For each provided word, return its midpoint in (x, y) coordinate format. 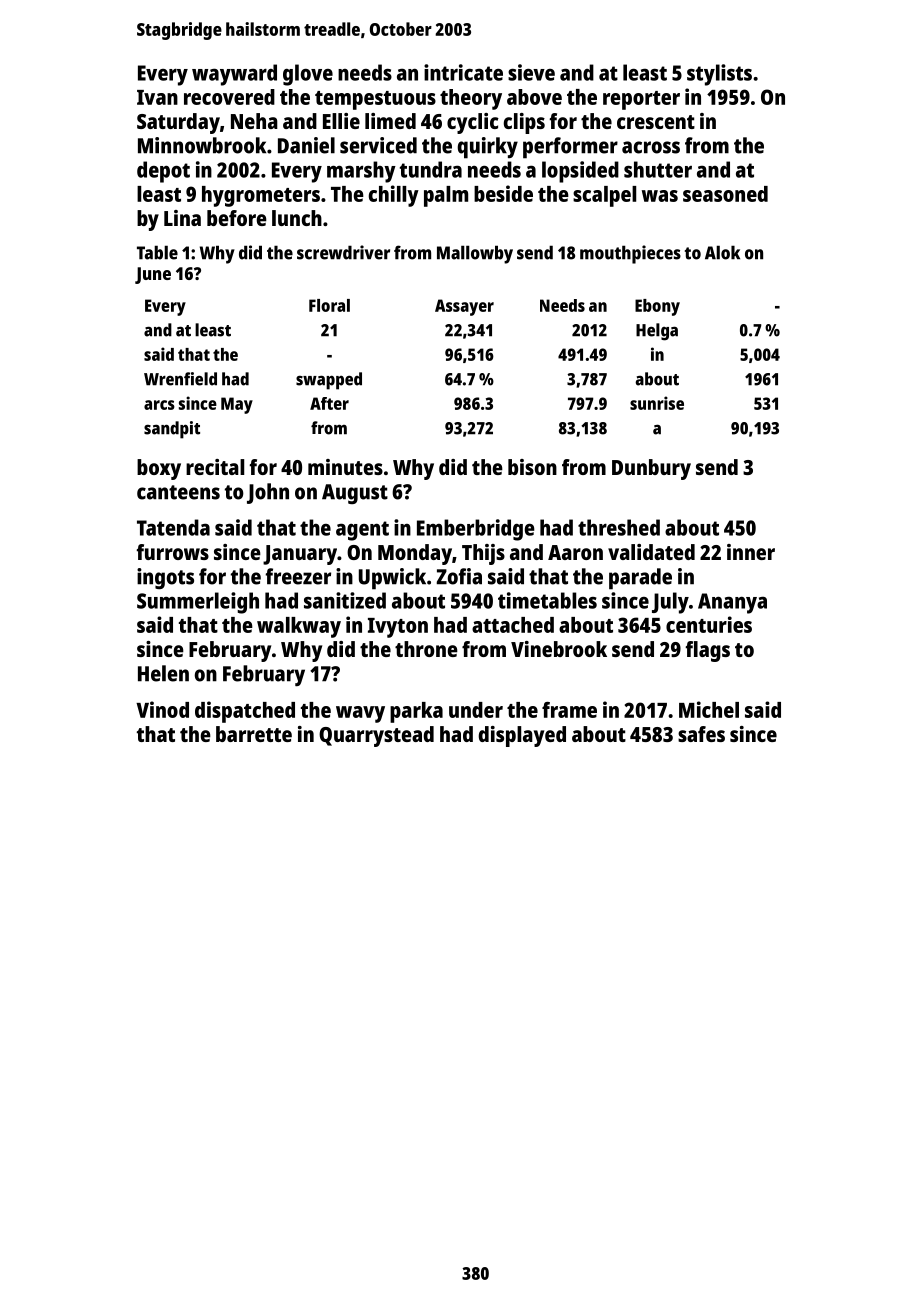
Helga (657, 332)
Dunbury (651, 469)
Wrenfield (180, 379)
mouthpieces (630, 254)
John (268, 493)
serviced (378, 145)
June (153, 275)
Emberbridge (476, 530)
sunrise (657, 403)
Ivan (157, 97)
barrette (254, 734)
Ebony (657, 307)
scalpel (604, 196)
